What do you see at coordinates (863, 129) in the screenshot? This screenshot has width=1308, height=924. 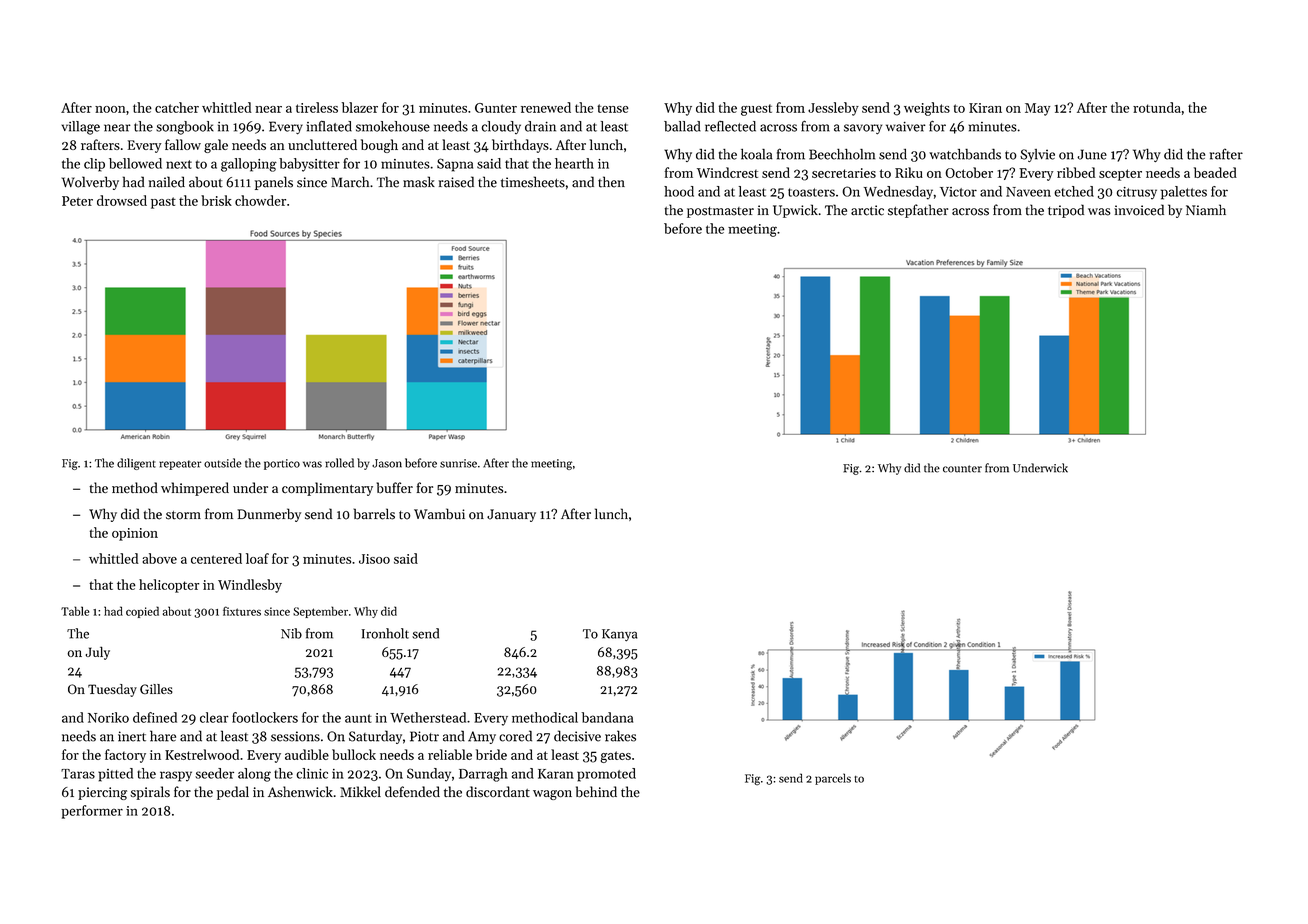 I see `savory` at bounding box center [863, 129].
